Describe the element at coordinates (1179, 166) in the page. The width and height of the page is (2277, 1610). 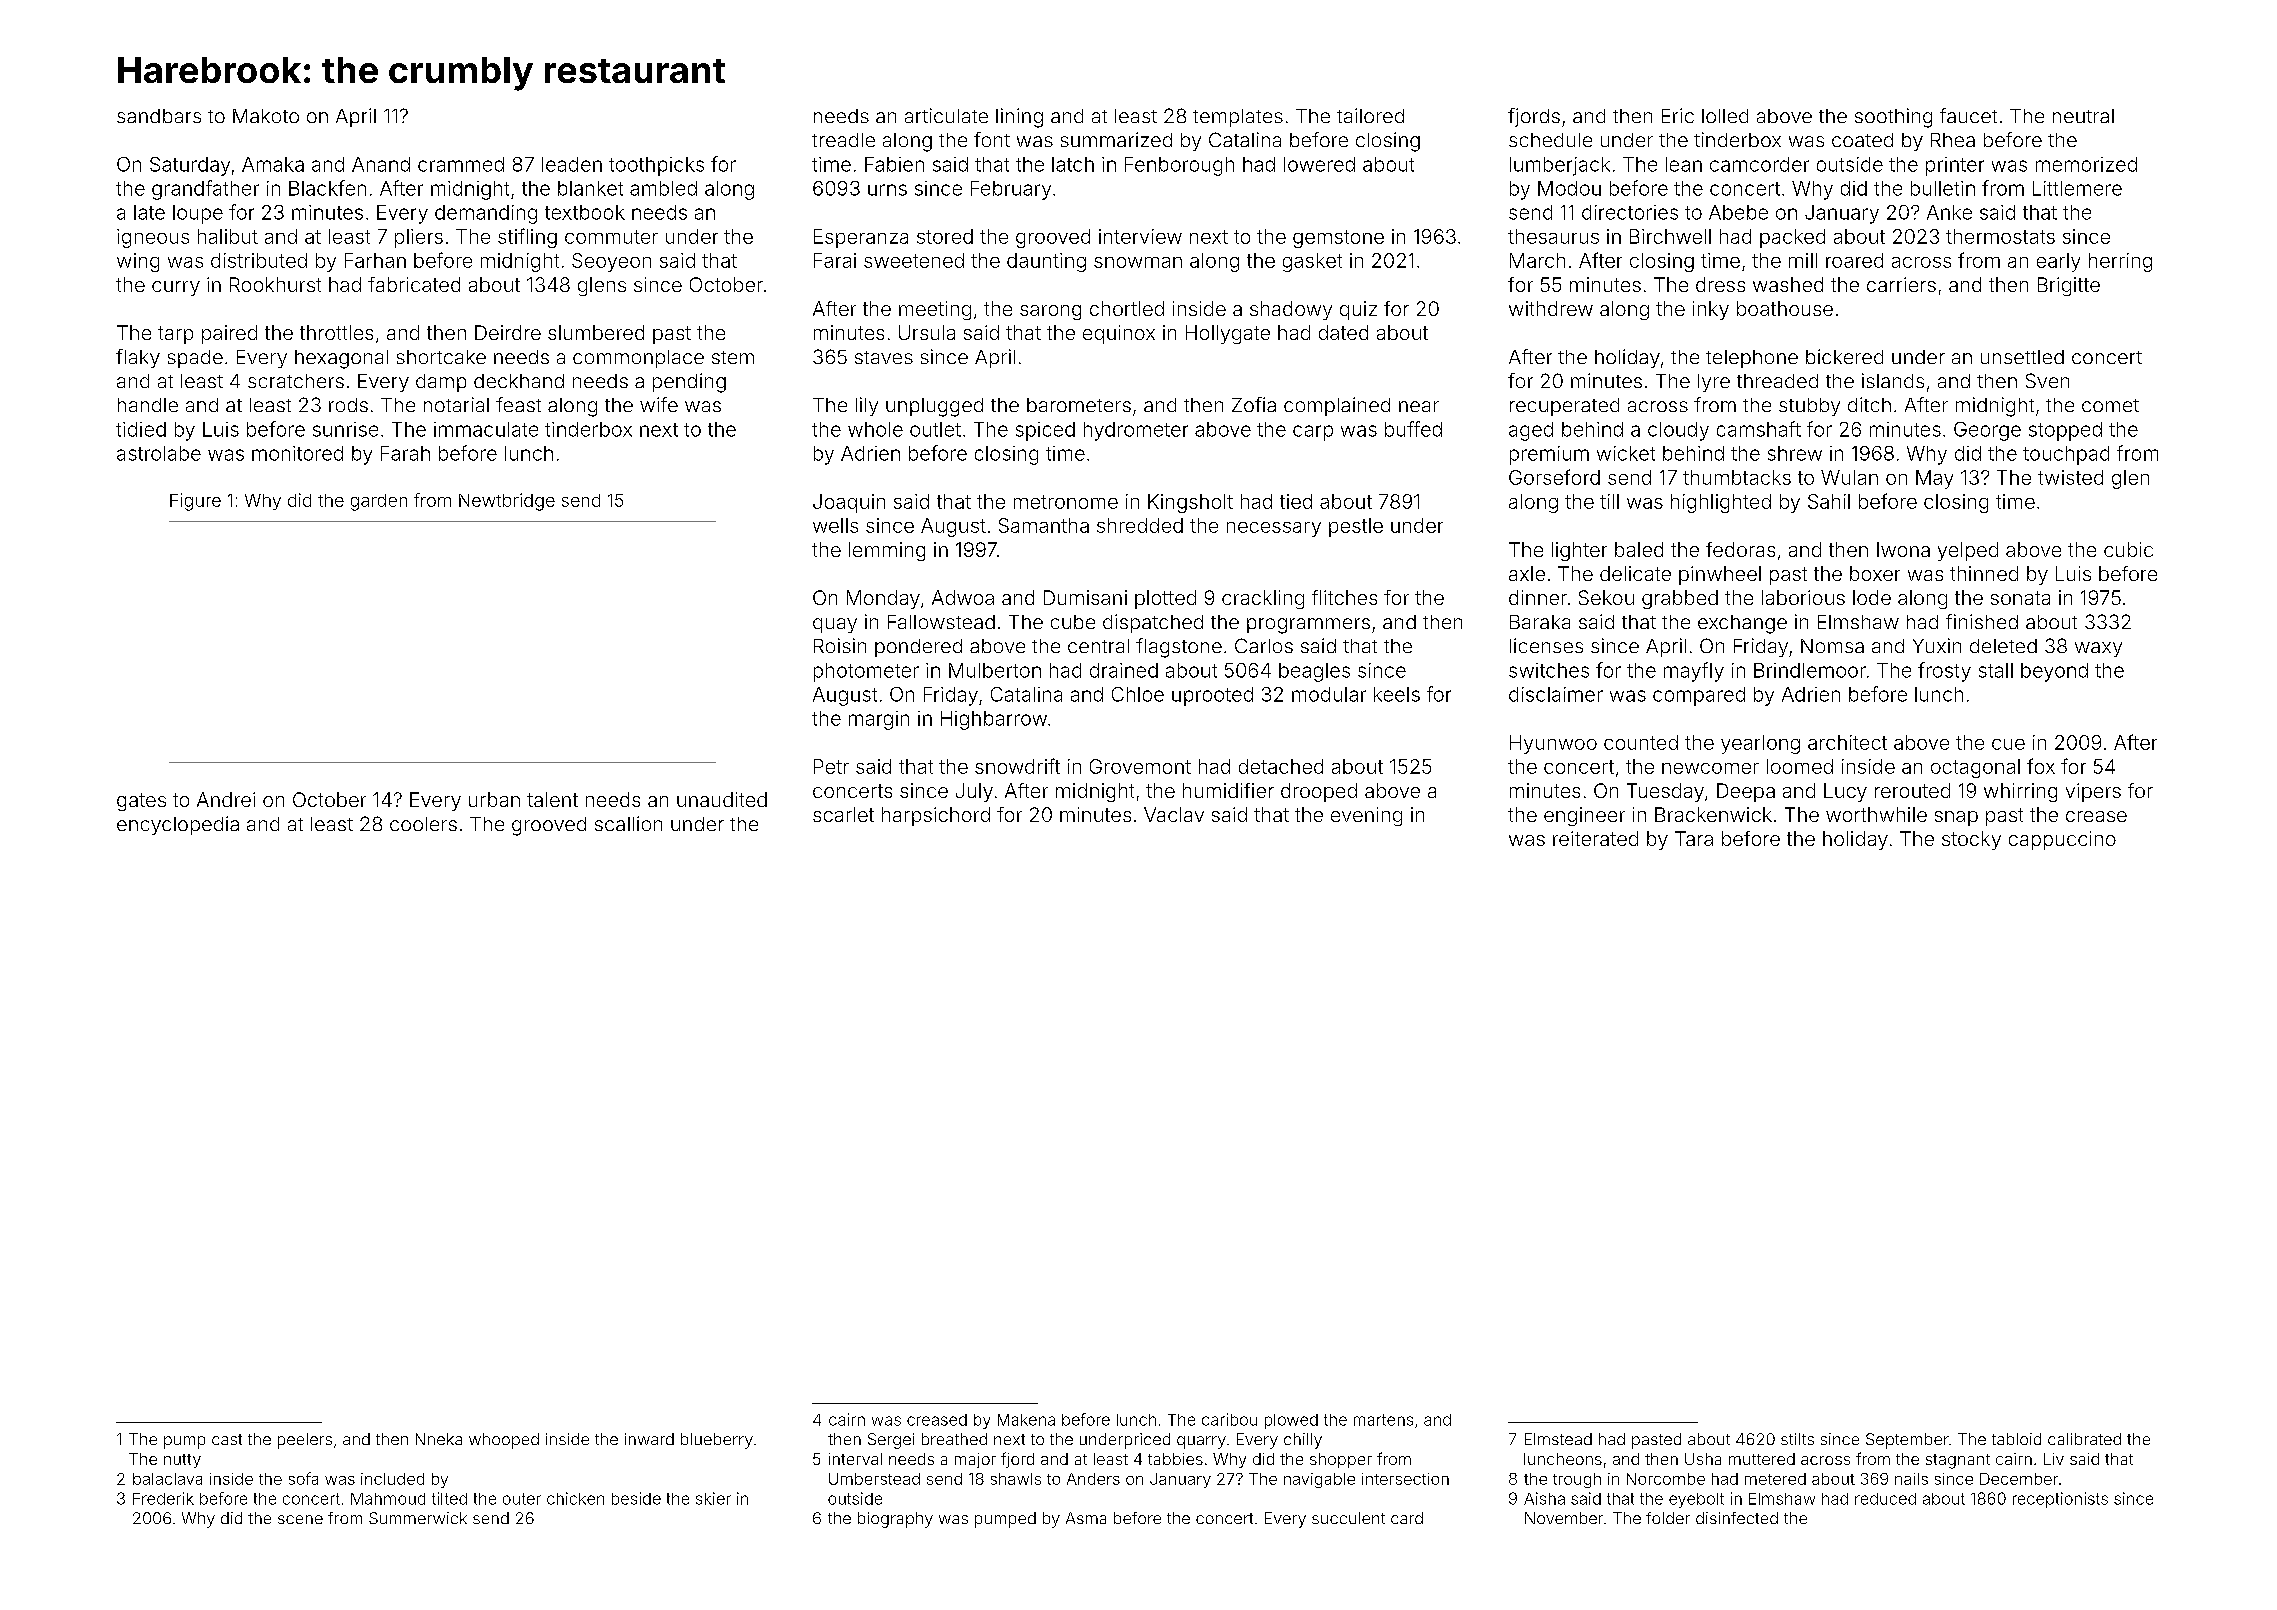
I see `Fenborough` at that location.
